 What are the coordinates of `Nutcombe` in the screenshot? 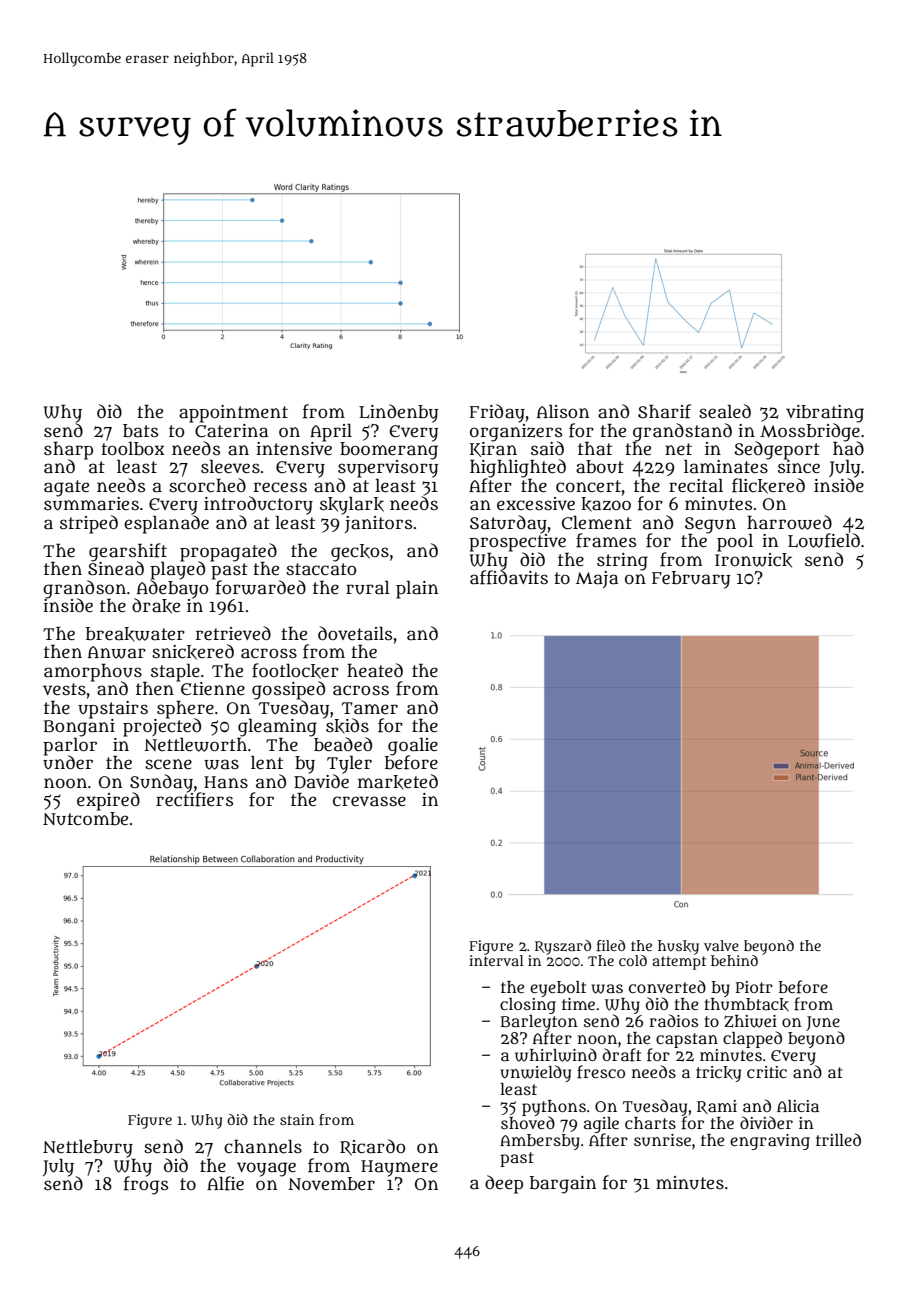 It's located at (85, 819).
